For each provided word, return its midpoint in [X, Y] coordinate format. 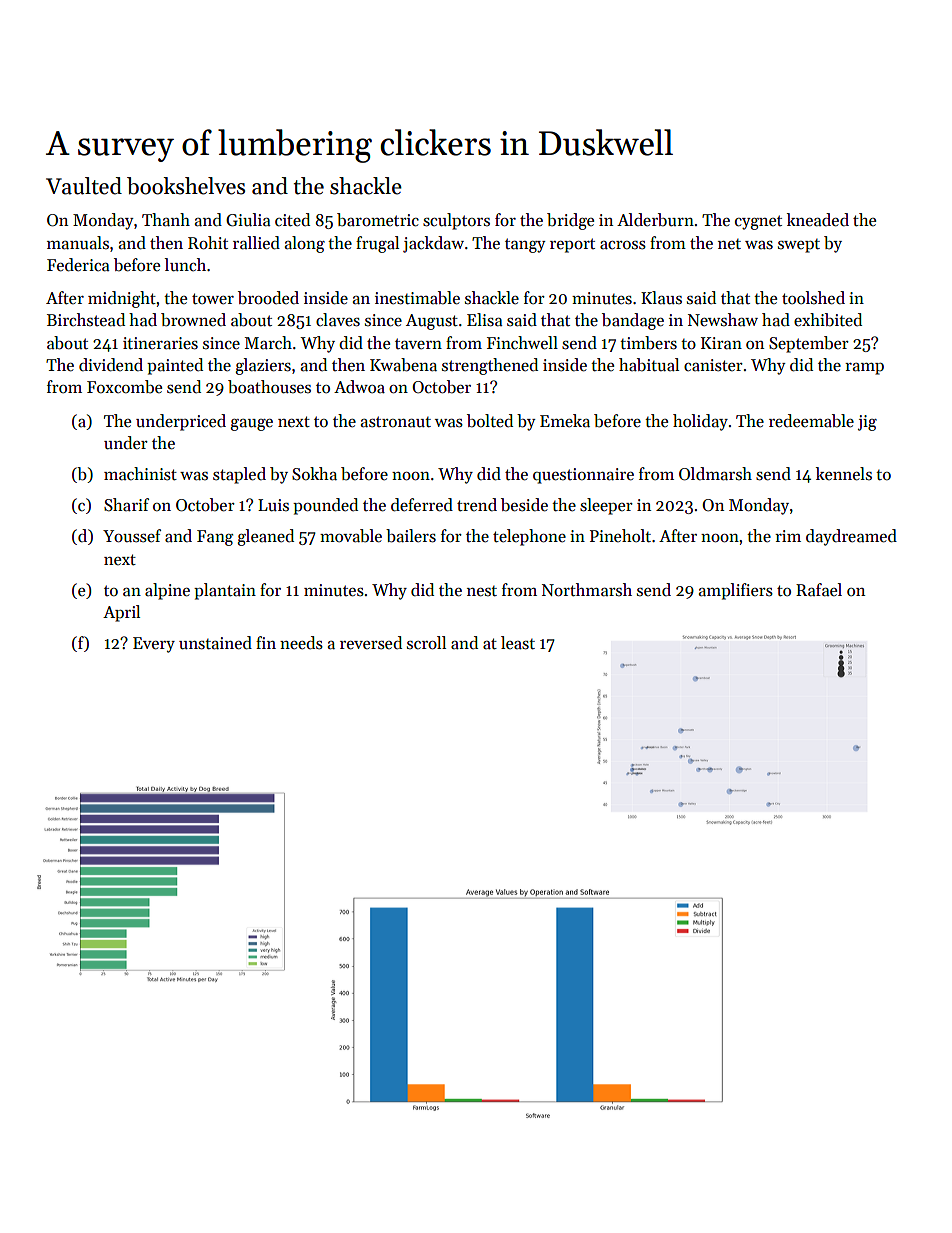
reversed [371, 643]
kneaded [818, 220]
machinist [140, 474]
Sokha [314, 474]
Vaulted [84, 186]
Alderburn [655, 220]
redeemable [811, 421]
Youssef [132, 536]
